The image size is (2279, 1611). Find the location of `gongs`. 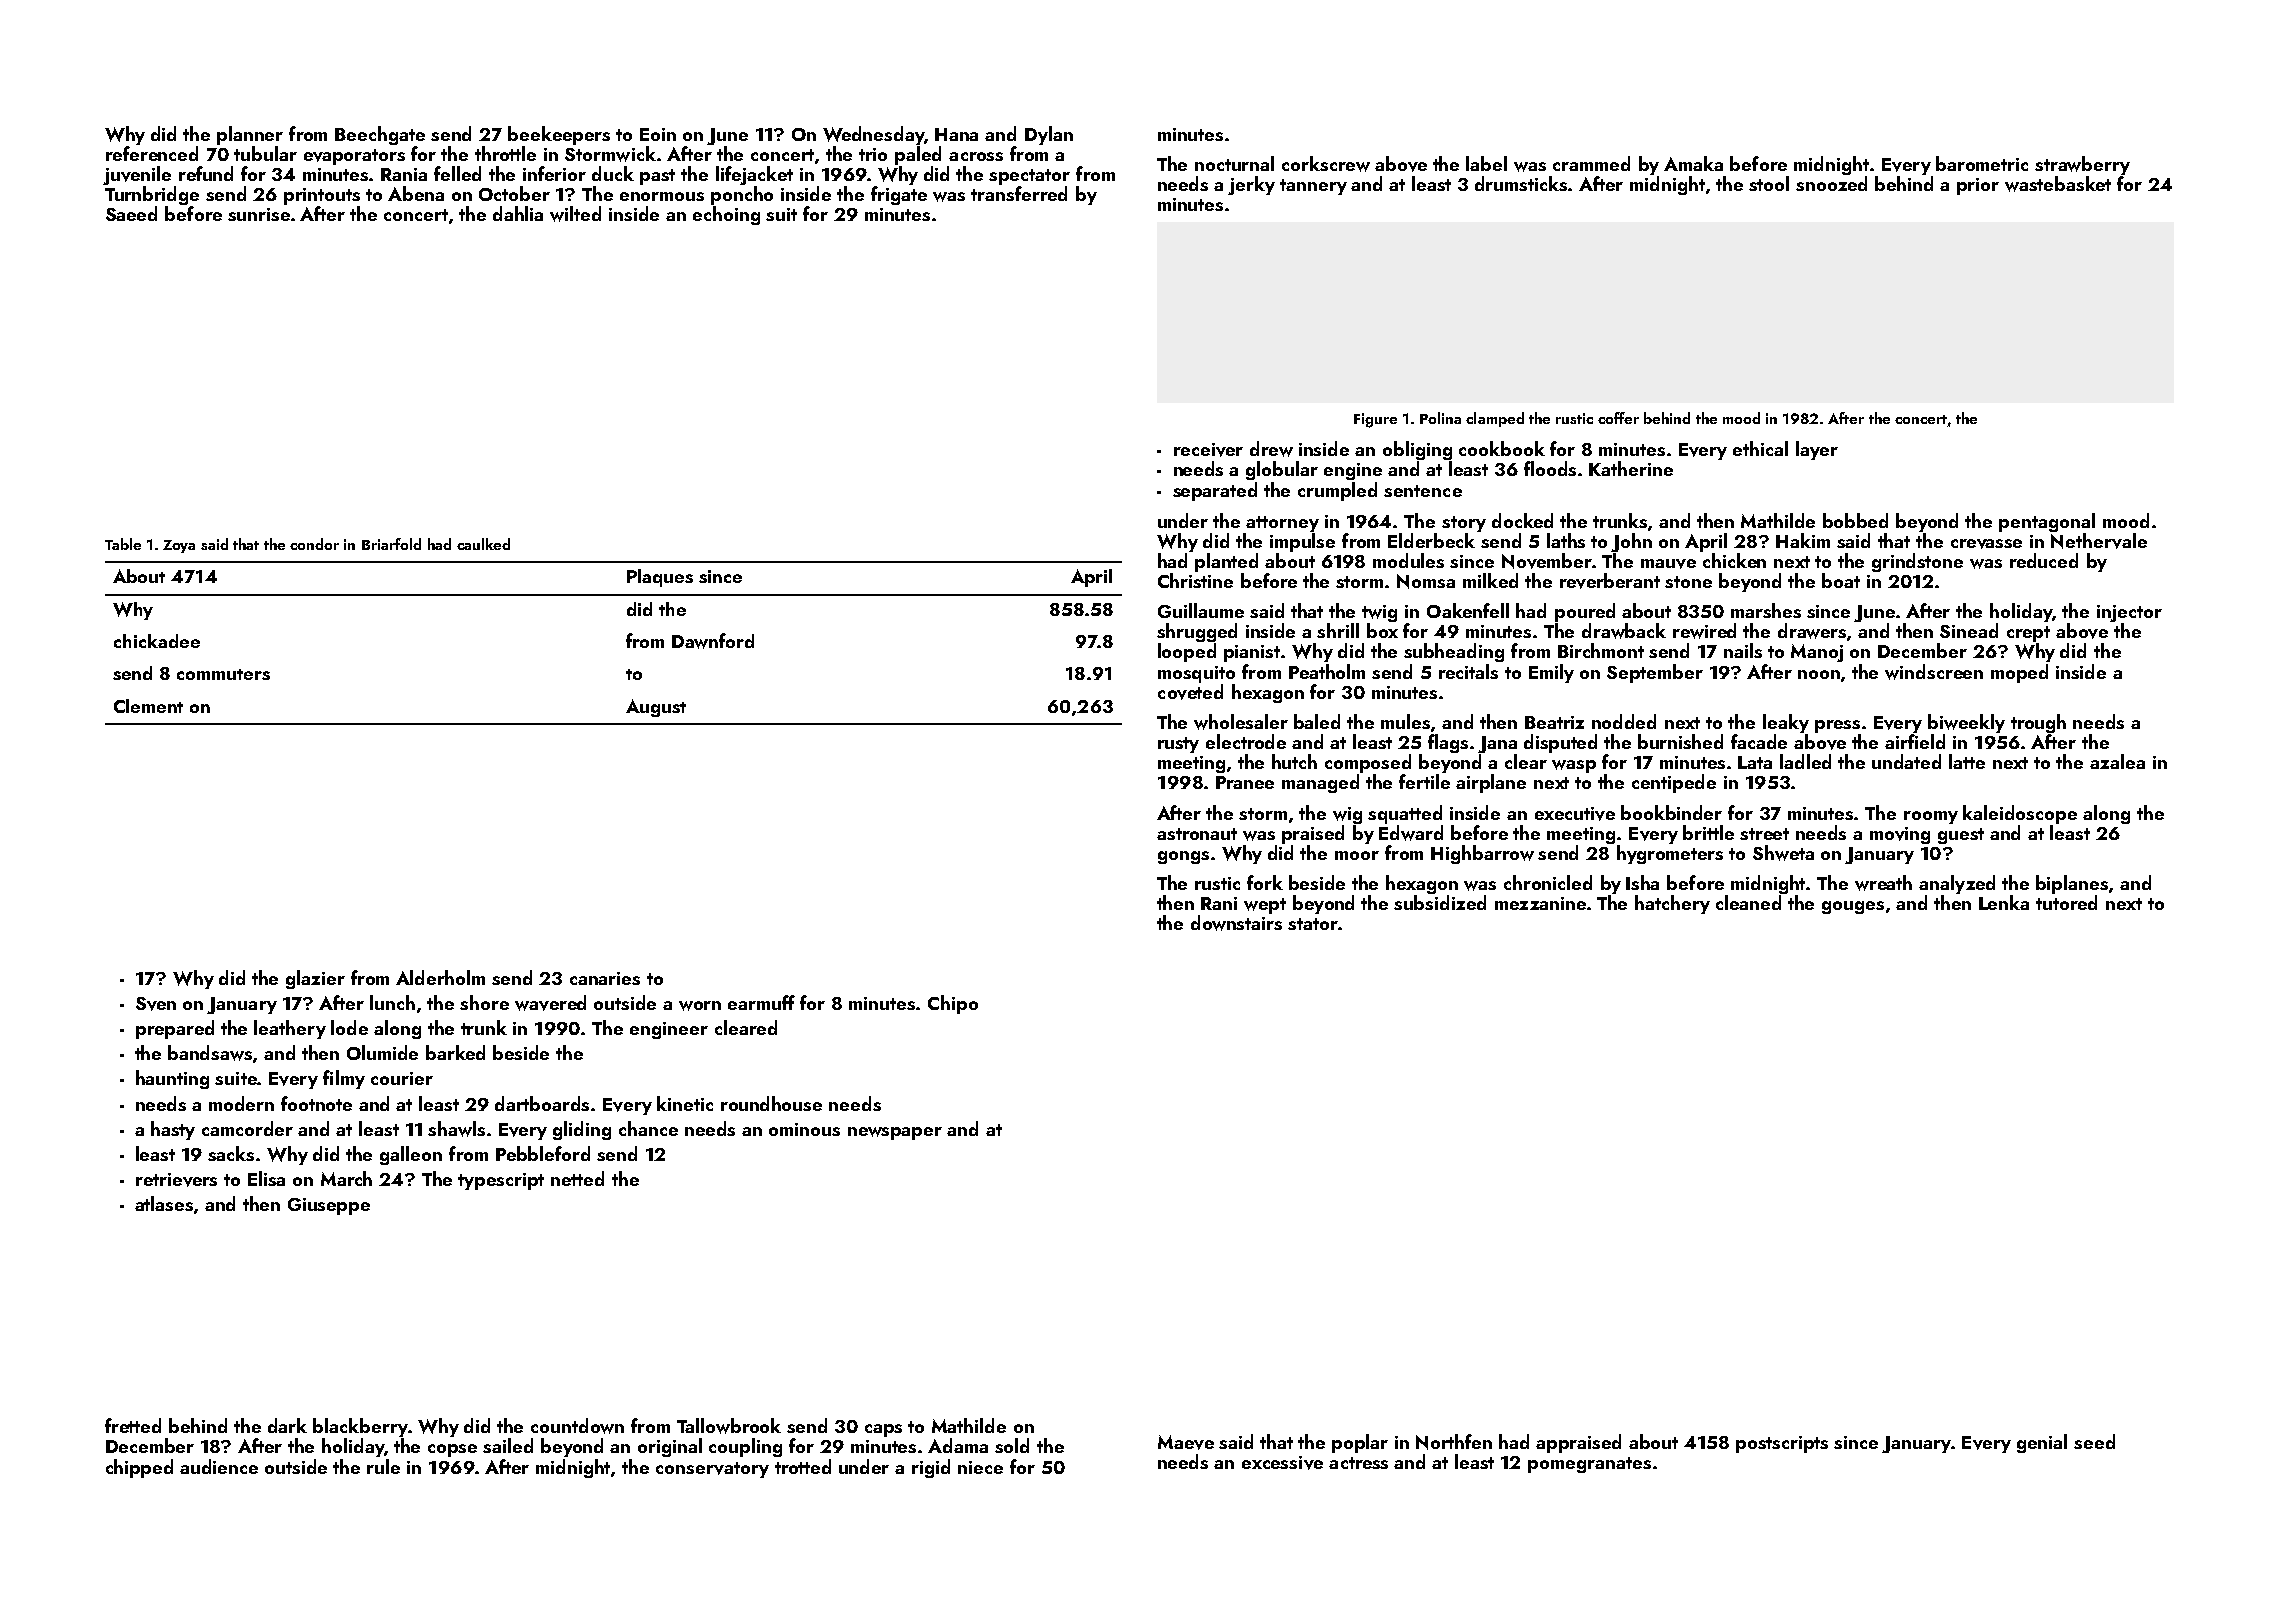

gongs is located at coordinates (1183, 857).
